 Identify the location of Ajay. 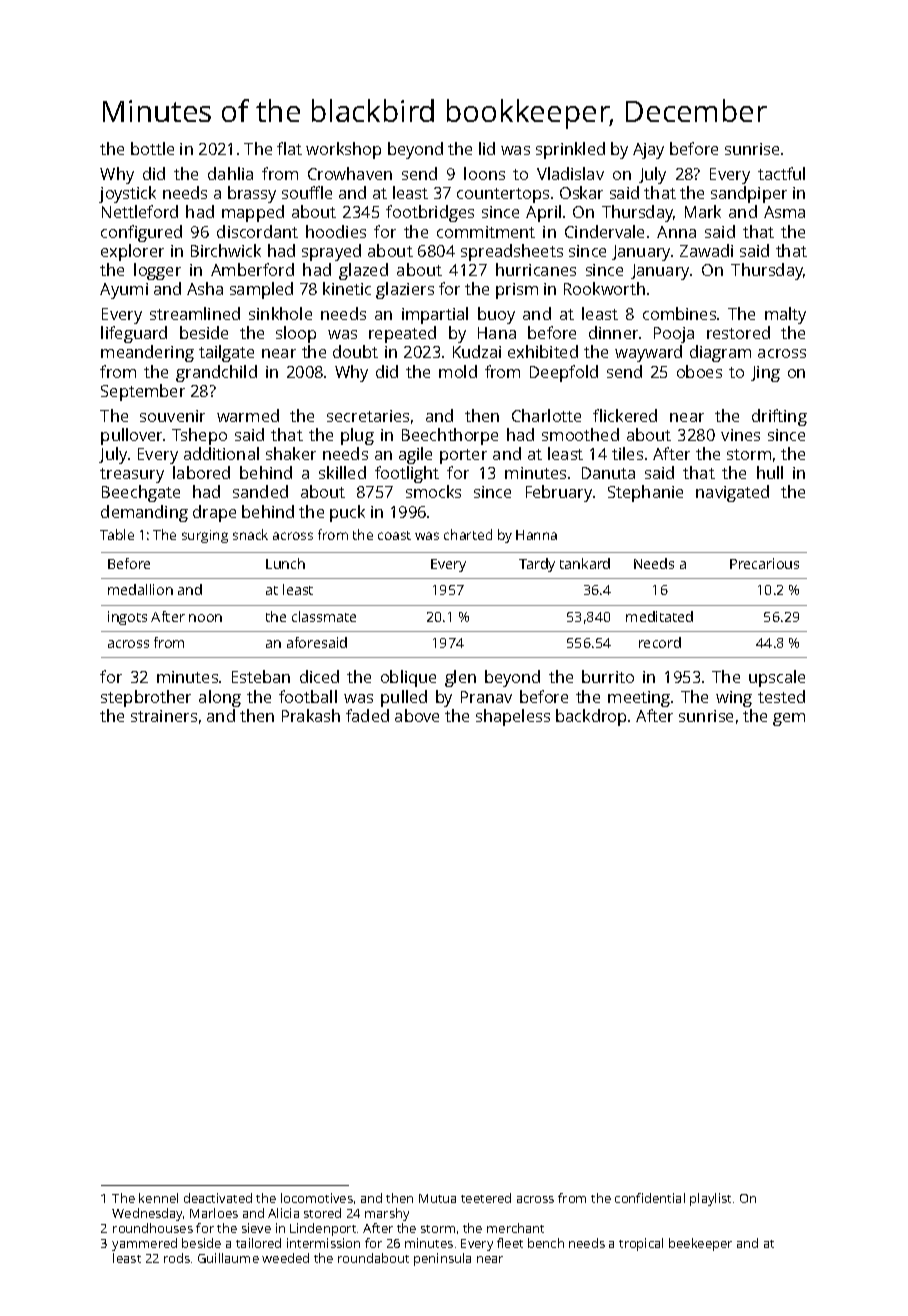
(648, 151).
